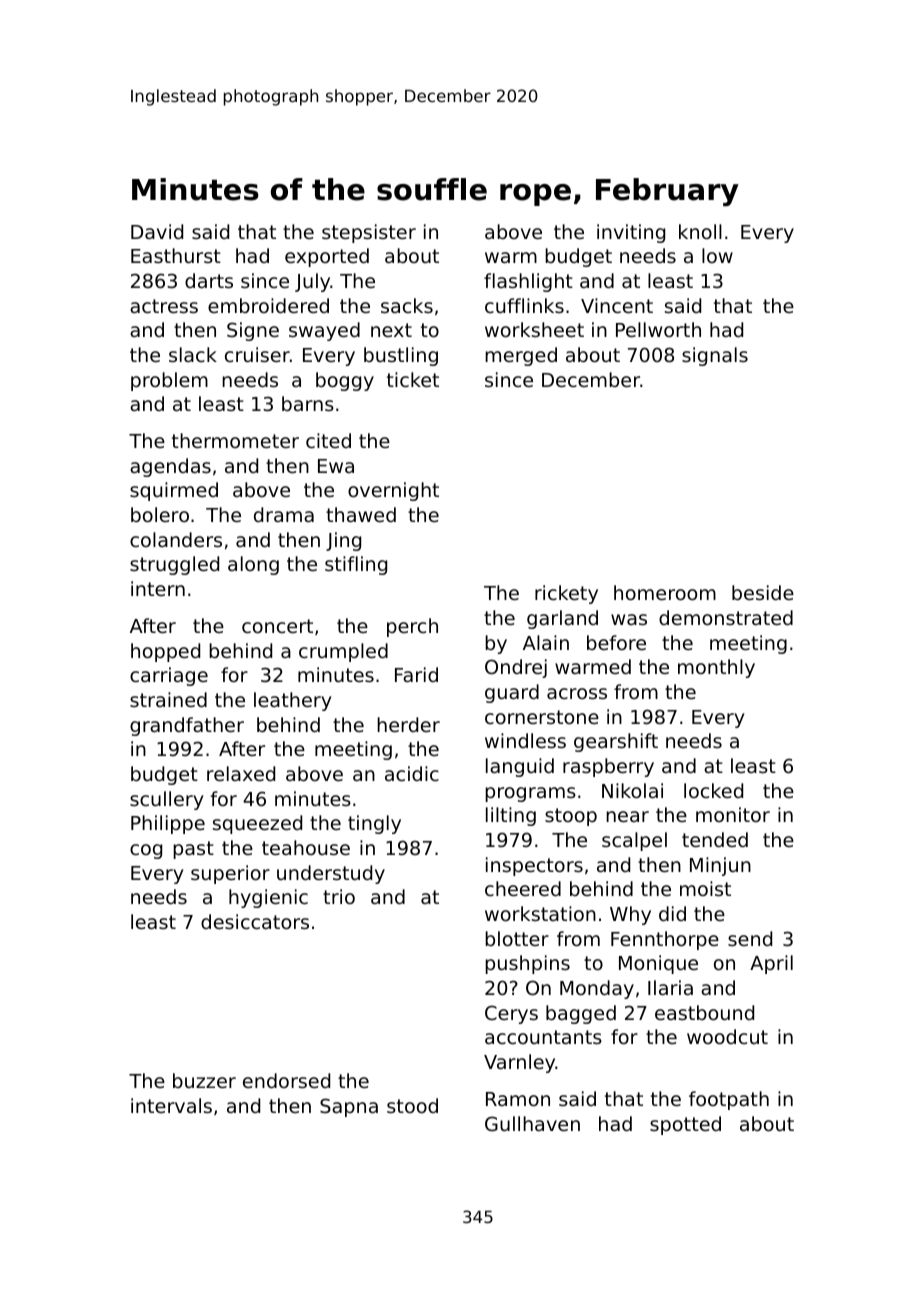 The height and width of the document is (1311, 924). What do you see at coordinates (393, 491) in the document?
I see `overnight` at bounding box center [393, 491].
